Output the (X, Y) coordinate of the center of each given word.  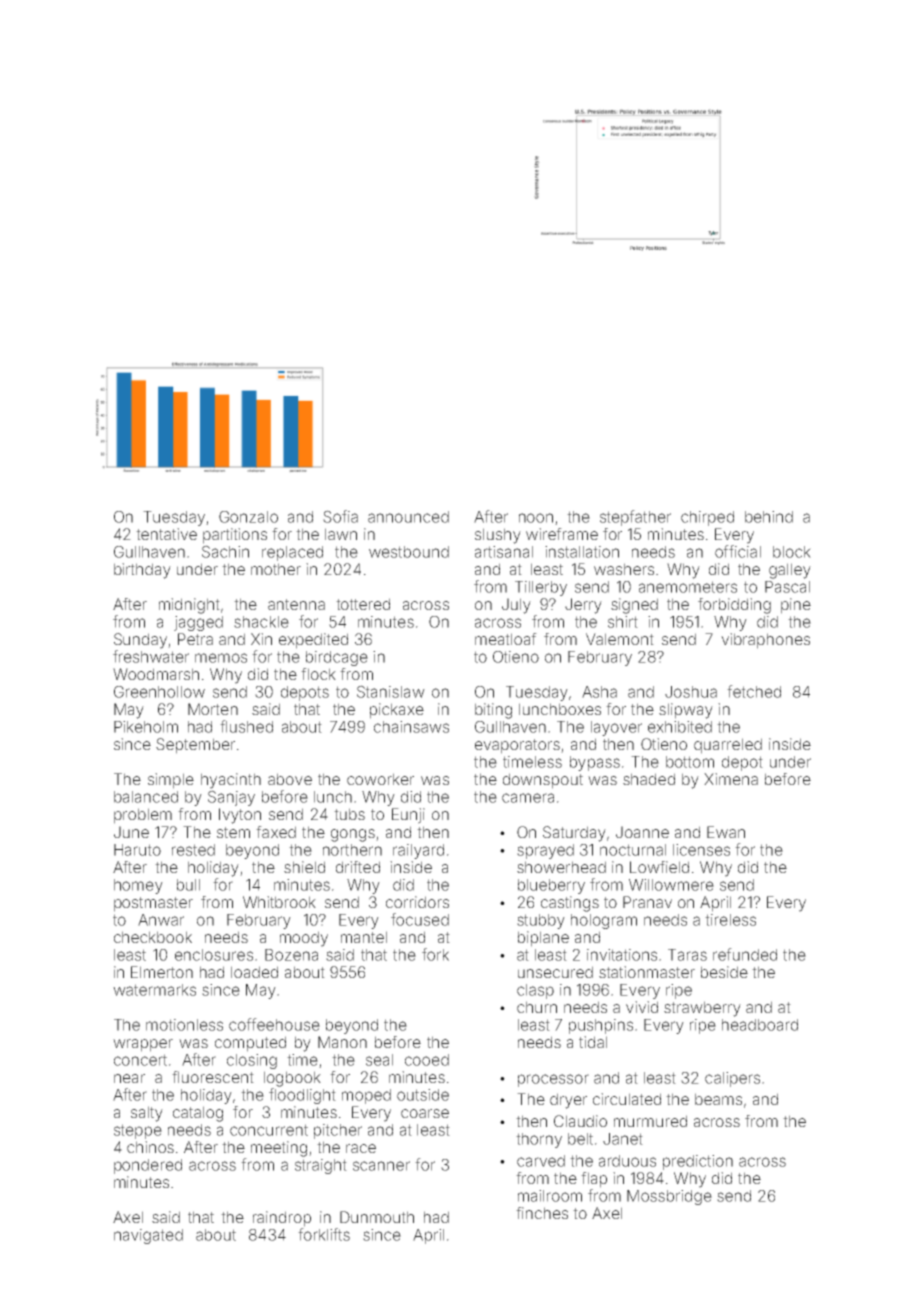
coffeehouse (274, 1024)
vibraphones (765, 641)
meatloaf (506, 639)
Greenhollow (159, 692)
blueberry (551, 886)
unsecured (555, 972)
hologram (604, 921)
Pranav (647, 902)
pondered (148, 1166)
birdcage (337, 658)
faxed (276, 832)
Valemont (620, 639)
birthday (142, 571)
